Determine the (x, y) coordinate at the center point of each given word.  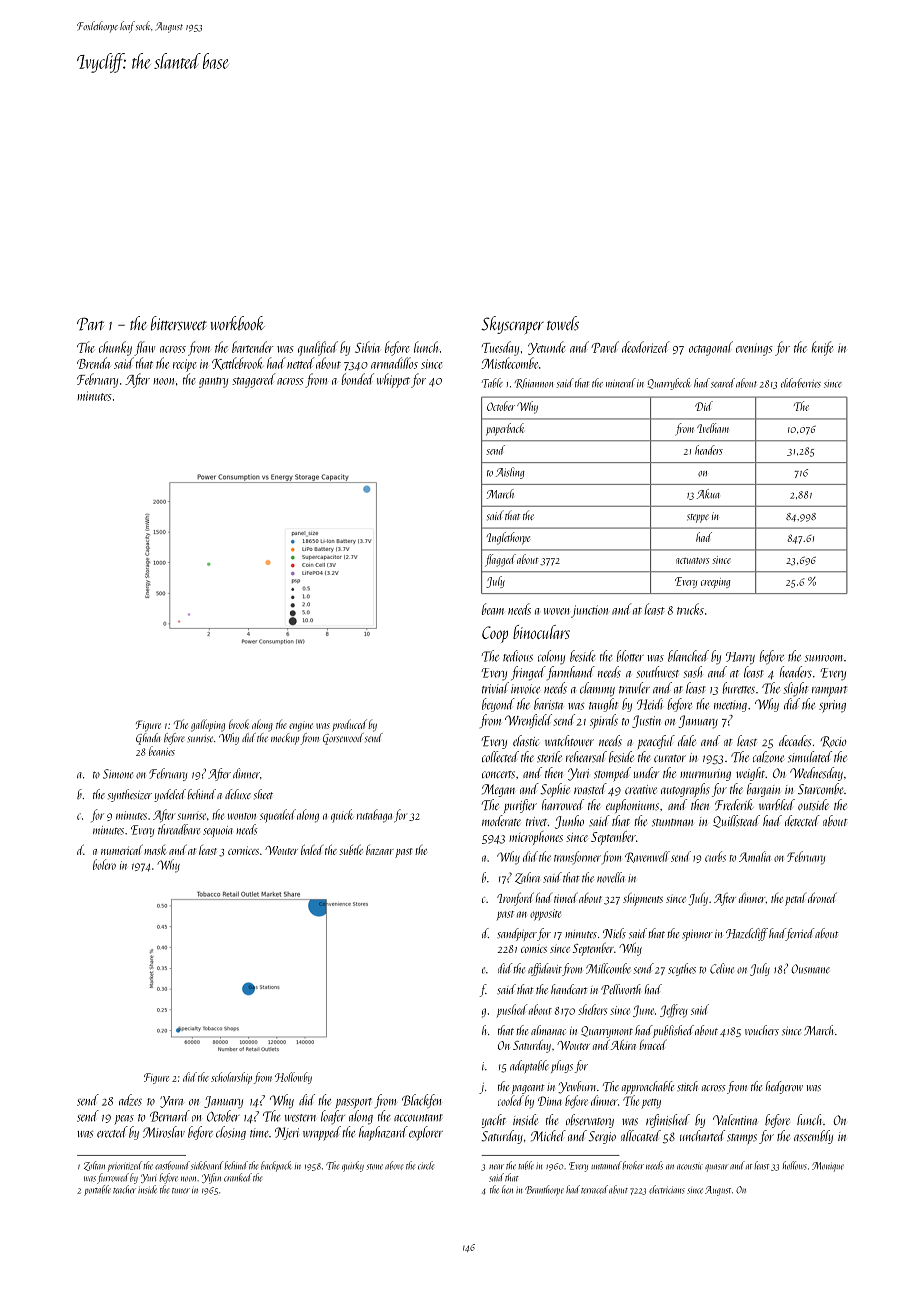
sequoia (218, 832)
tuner (181, 1191)
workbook (237, 323)
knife (822, 348)
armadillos (394, 363)
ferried (800, 934)
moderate (501, 820)
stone (375, 1167)
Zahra (527, 878)
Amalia (755, 856)
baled (312, 849)
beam (493, 609)
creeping (716, 583)
